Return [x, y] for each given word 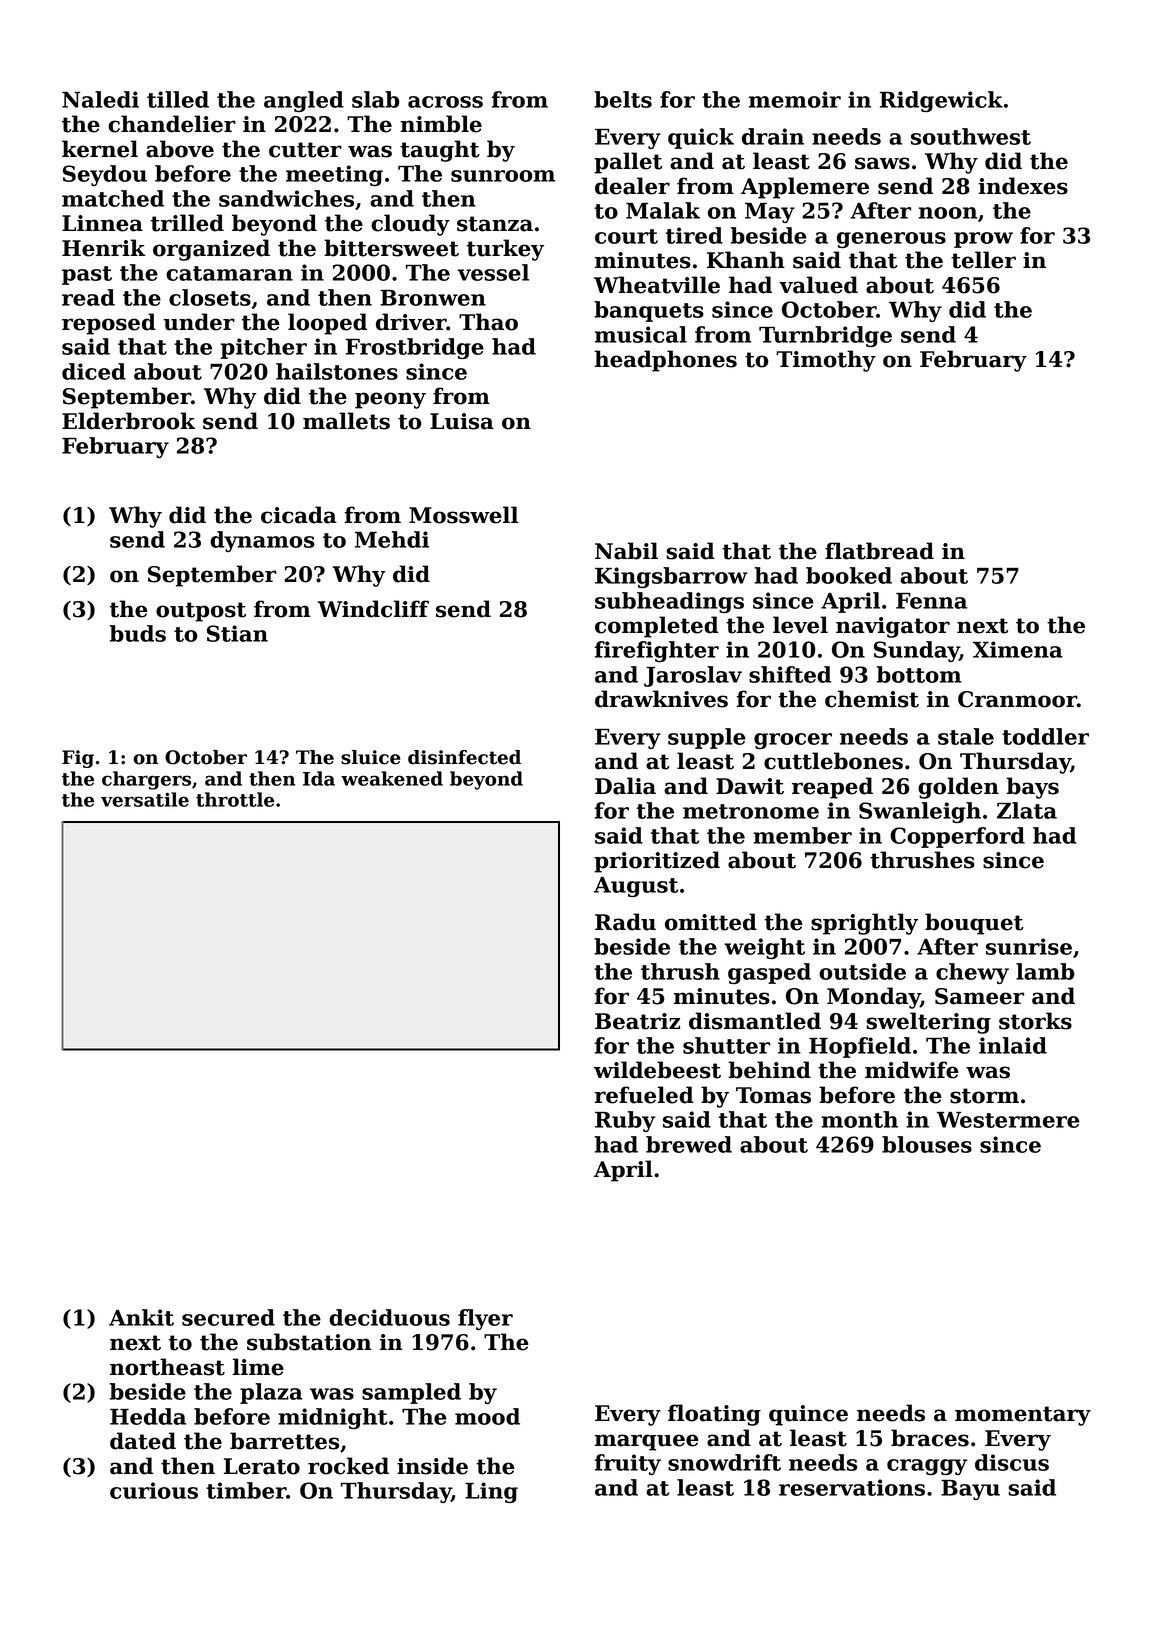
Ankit [141, 1317]
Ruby [625, 1121]
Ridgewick [941, 101]
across [445, 102]
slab [376, 99]
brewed [689, 1144]
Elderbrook [128, 421]
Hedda [148, 1416]
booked [849, 575]
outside [862, 971]
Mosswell [463, 515]
